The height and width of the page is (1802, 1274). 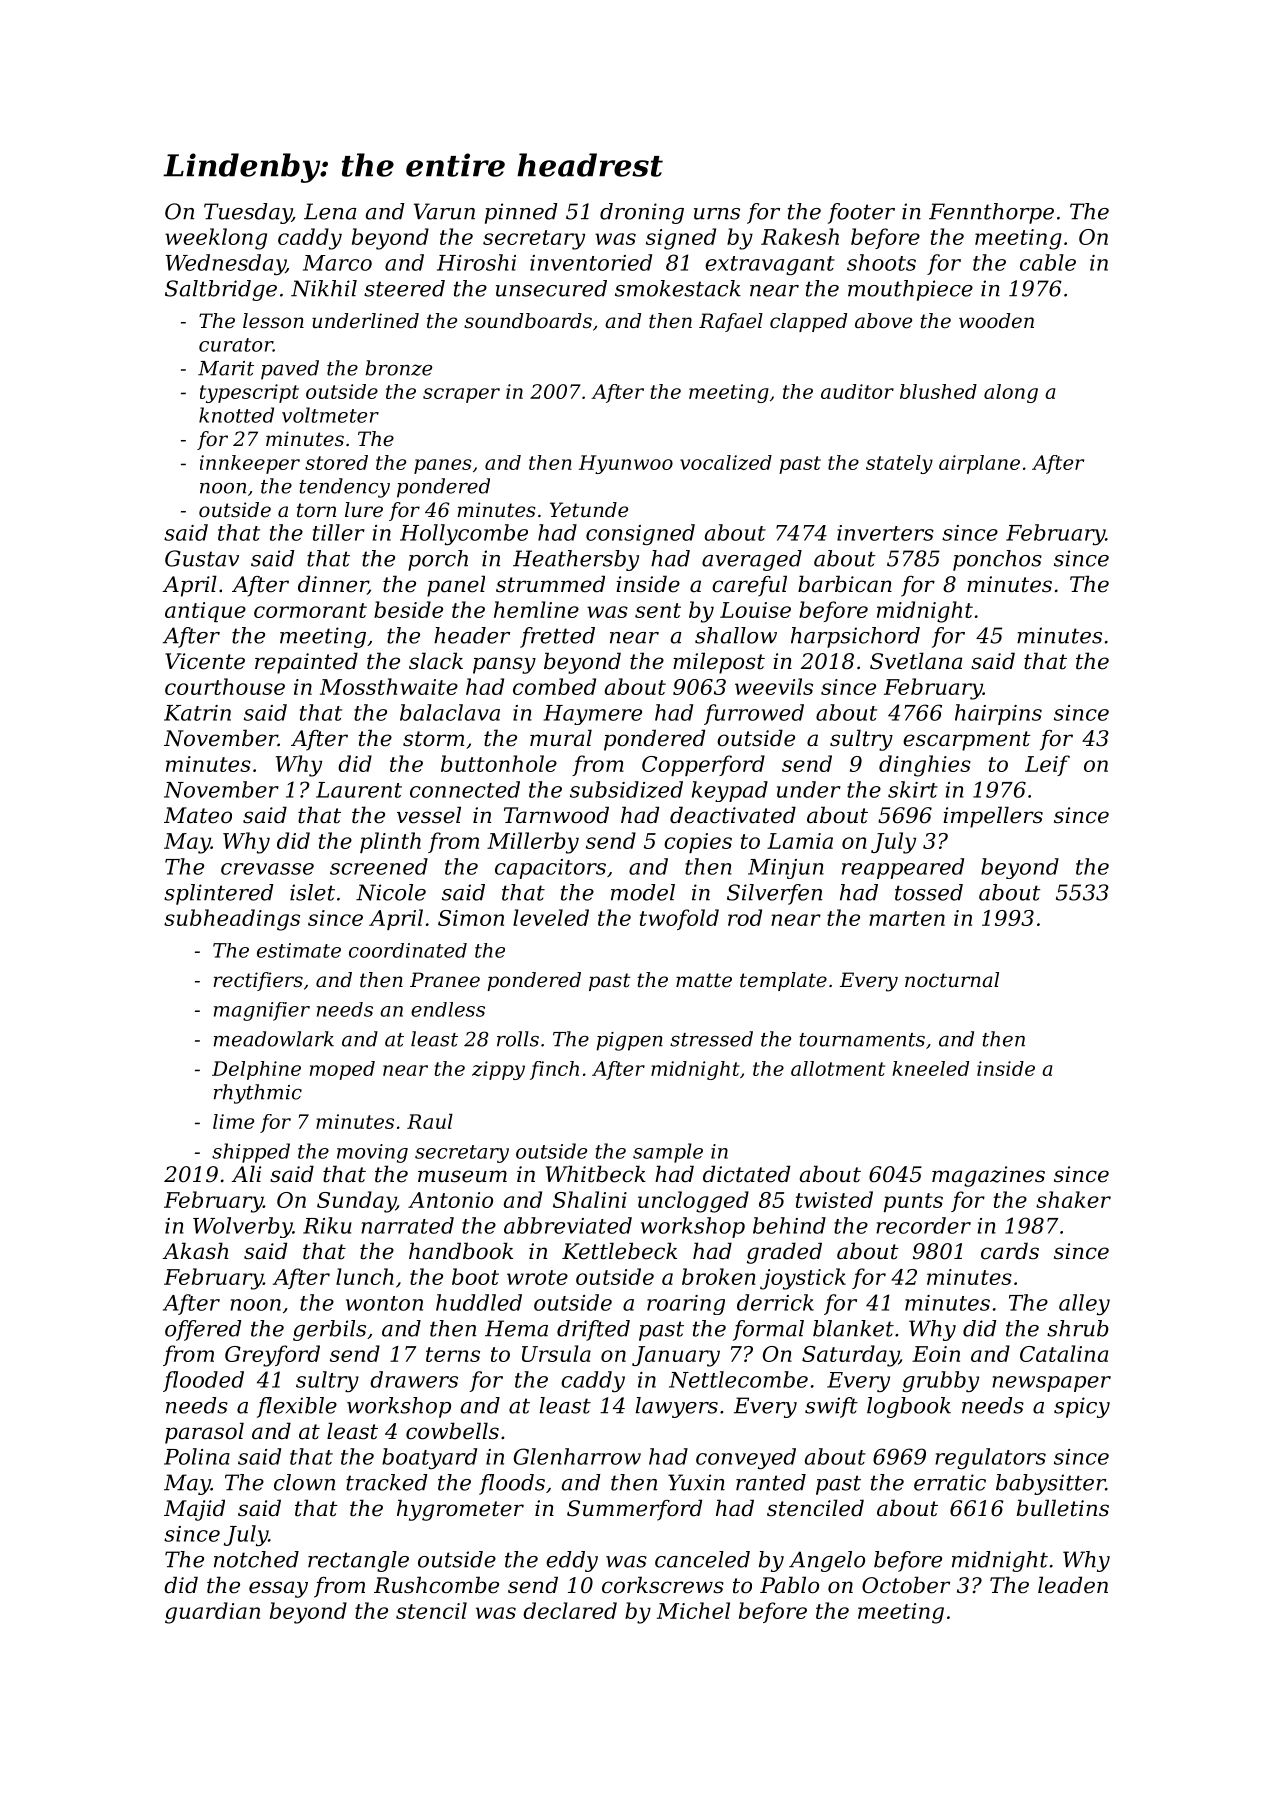 I want to click on averaged, so click(x=752, y=560).
